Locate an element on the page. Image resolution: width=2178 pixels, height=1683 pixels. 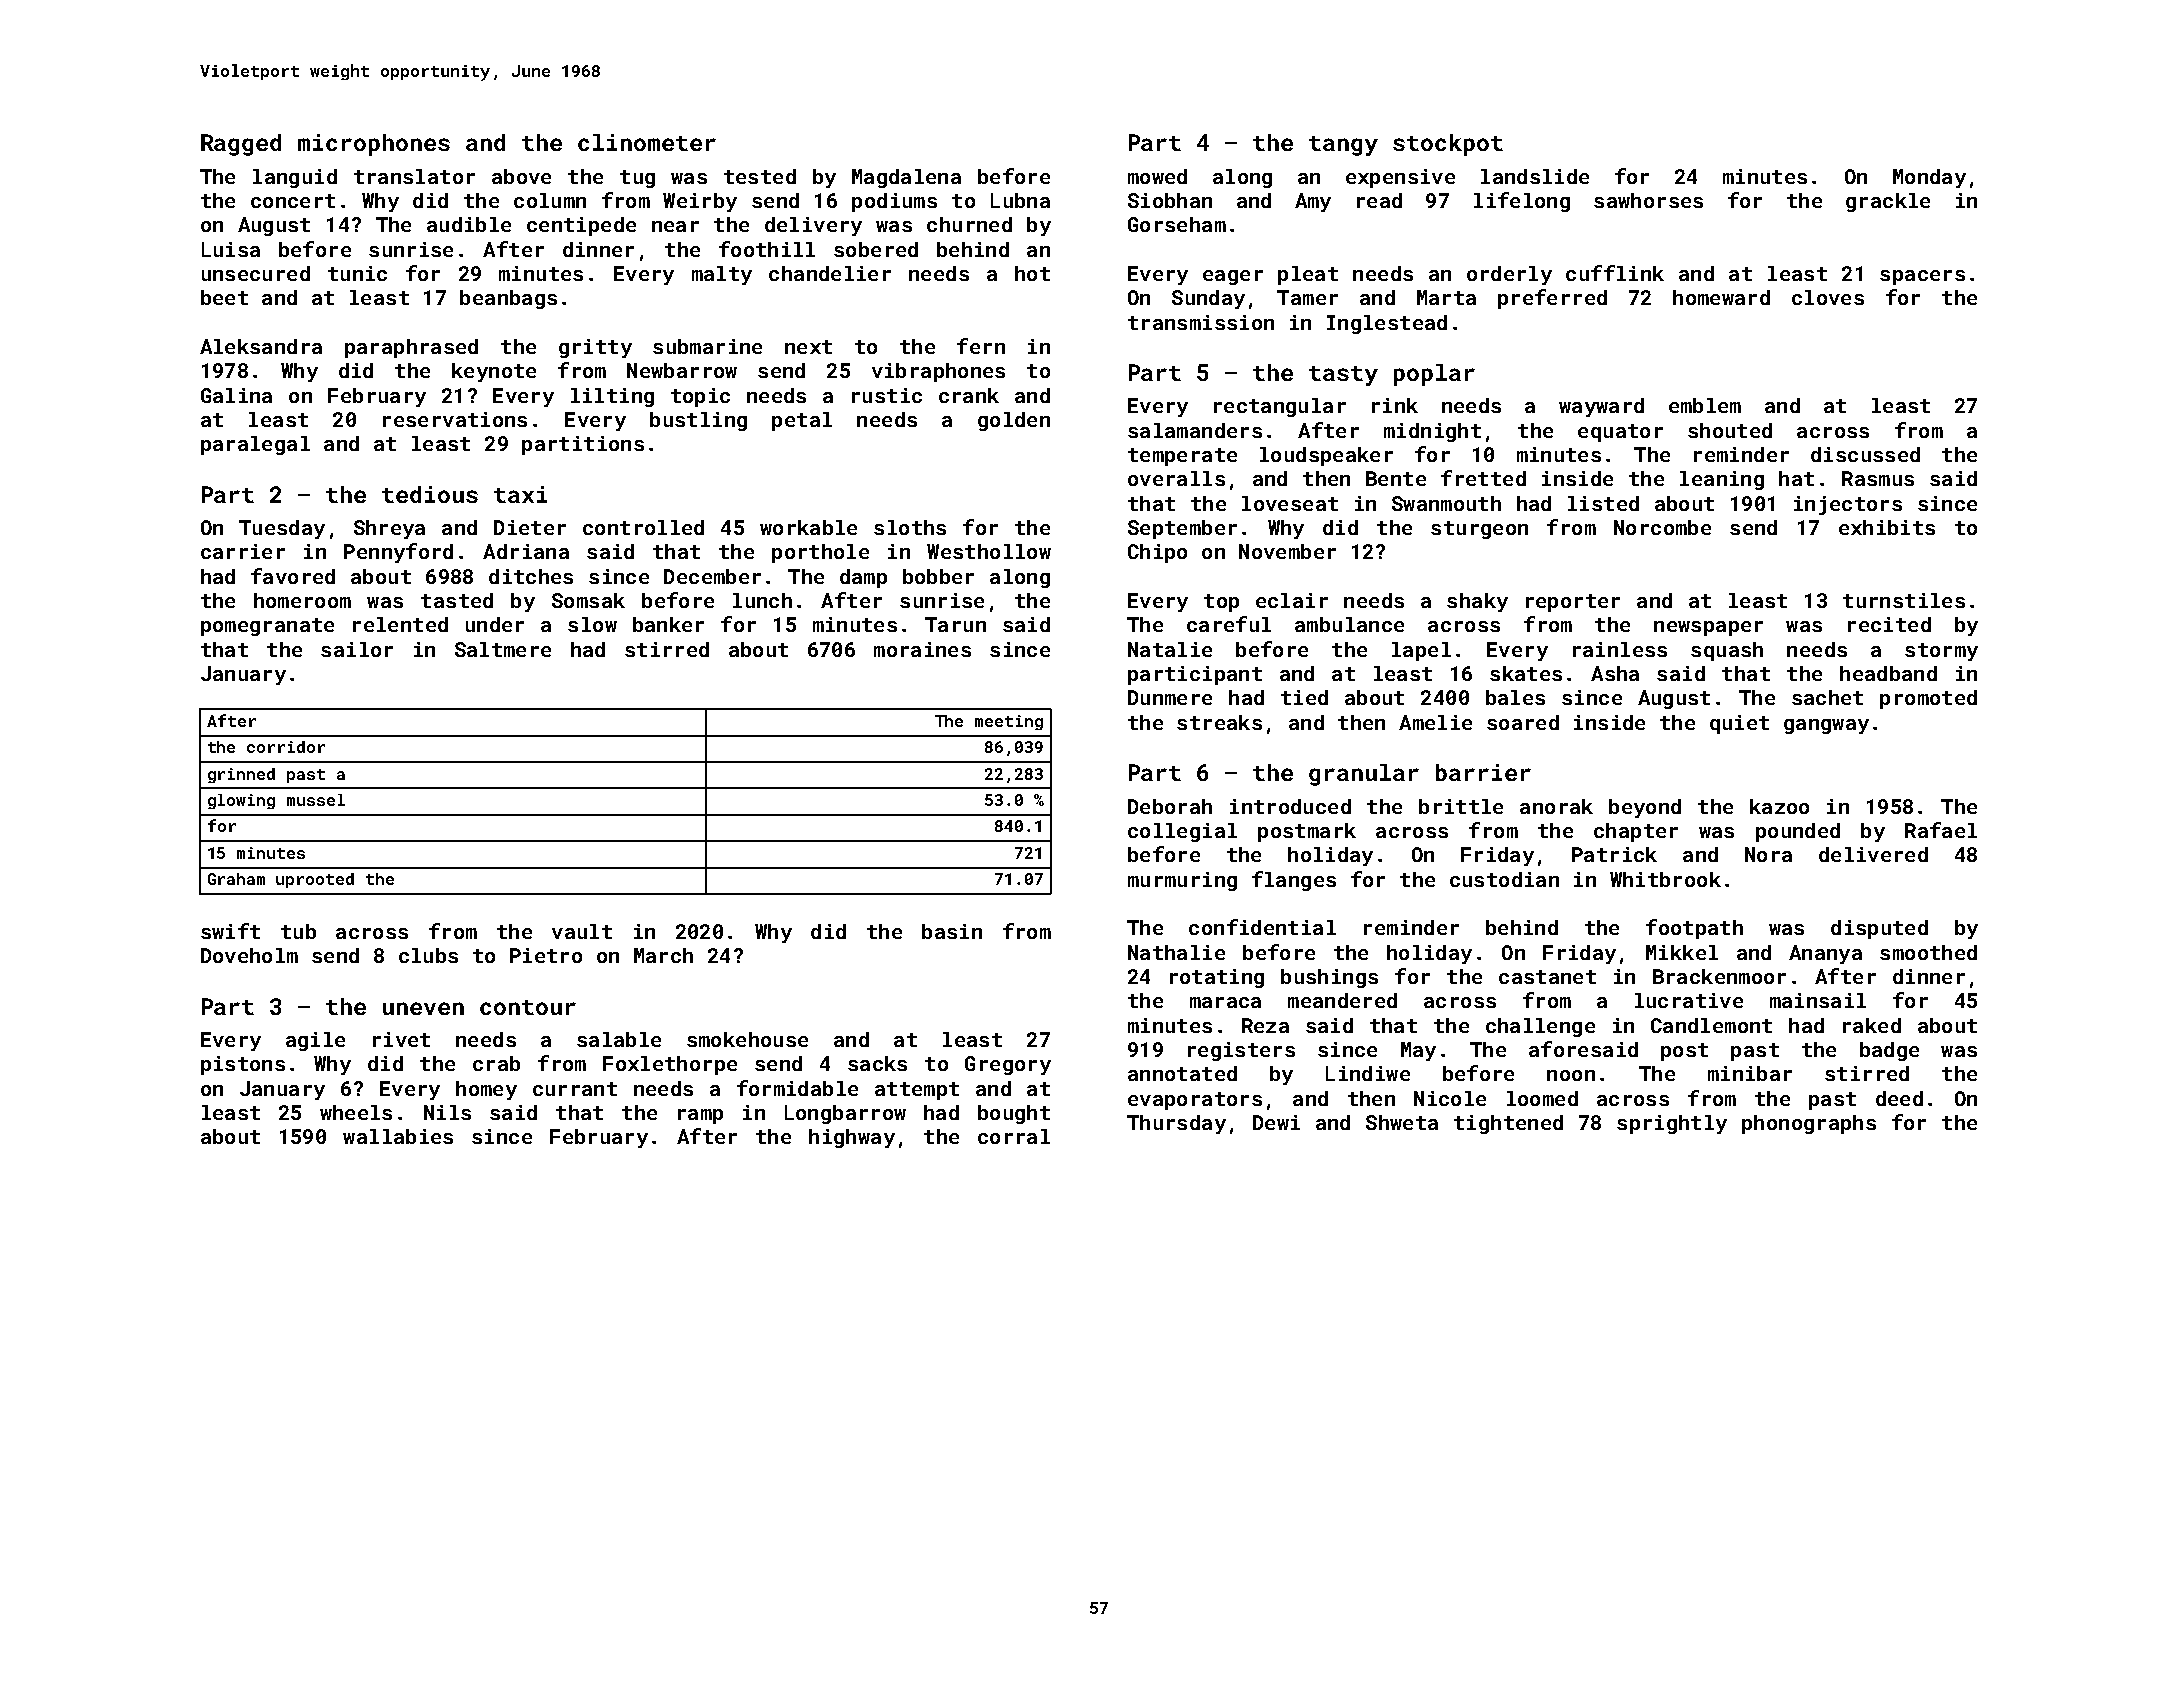
Monday is located at coordinates (1929, 178).
